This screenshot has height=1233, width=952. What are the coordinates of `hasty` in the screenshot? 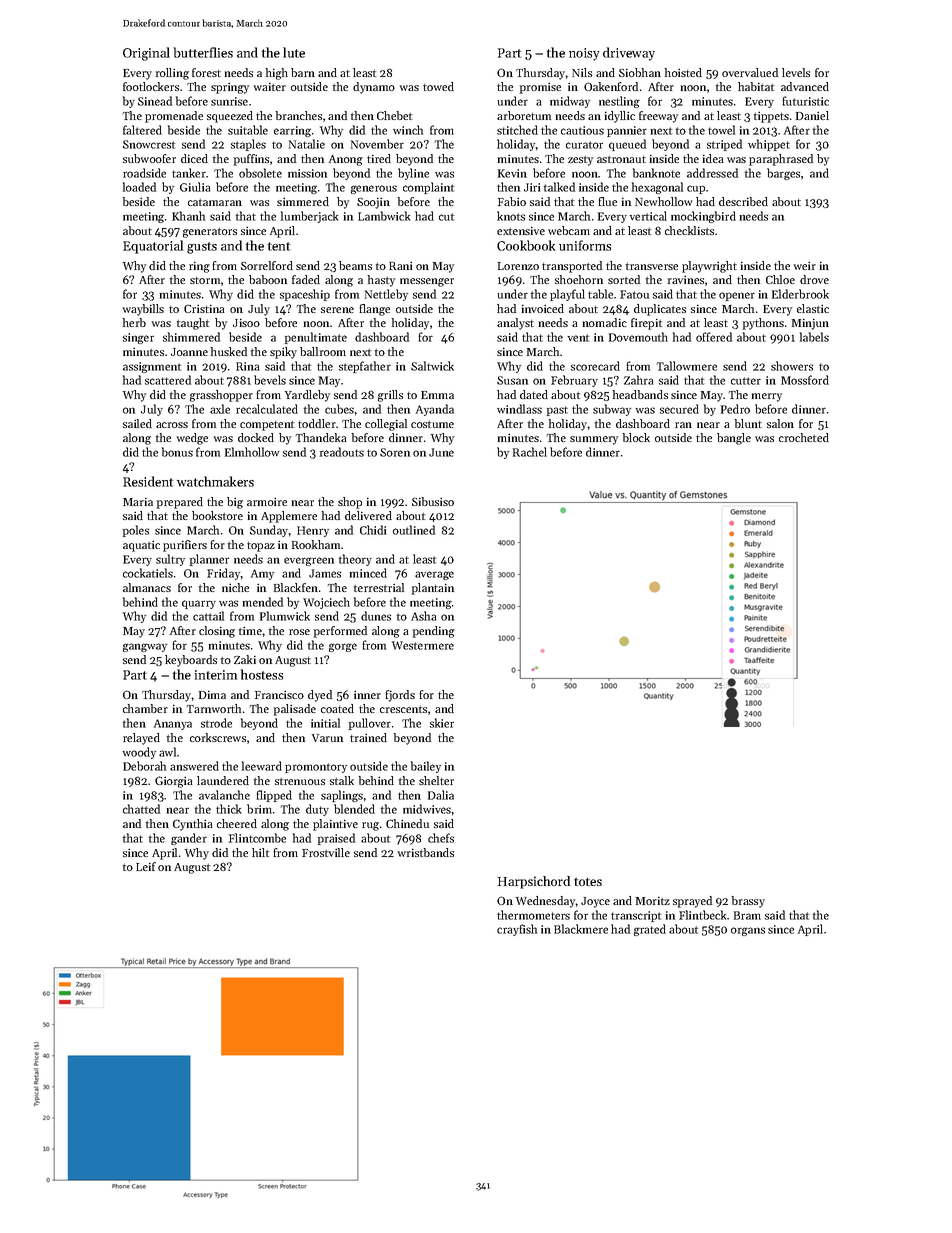 It's located at (381, 281).
